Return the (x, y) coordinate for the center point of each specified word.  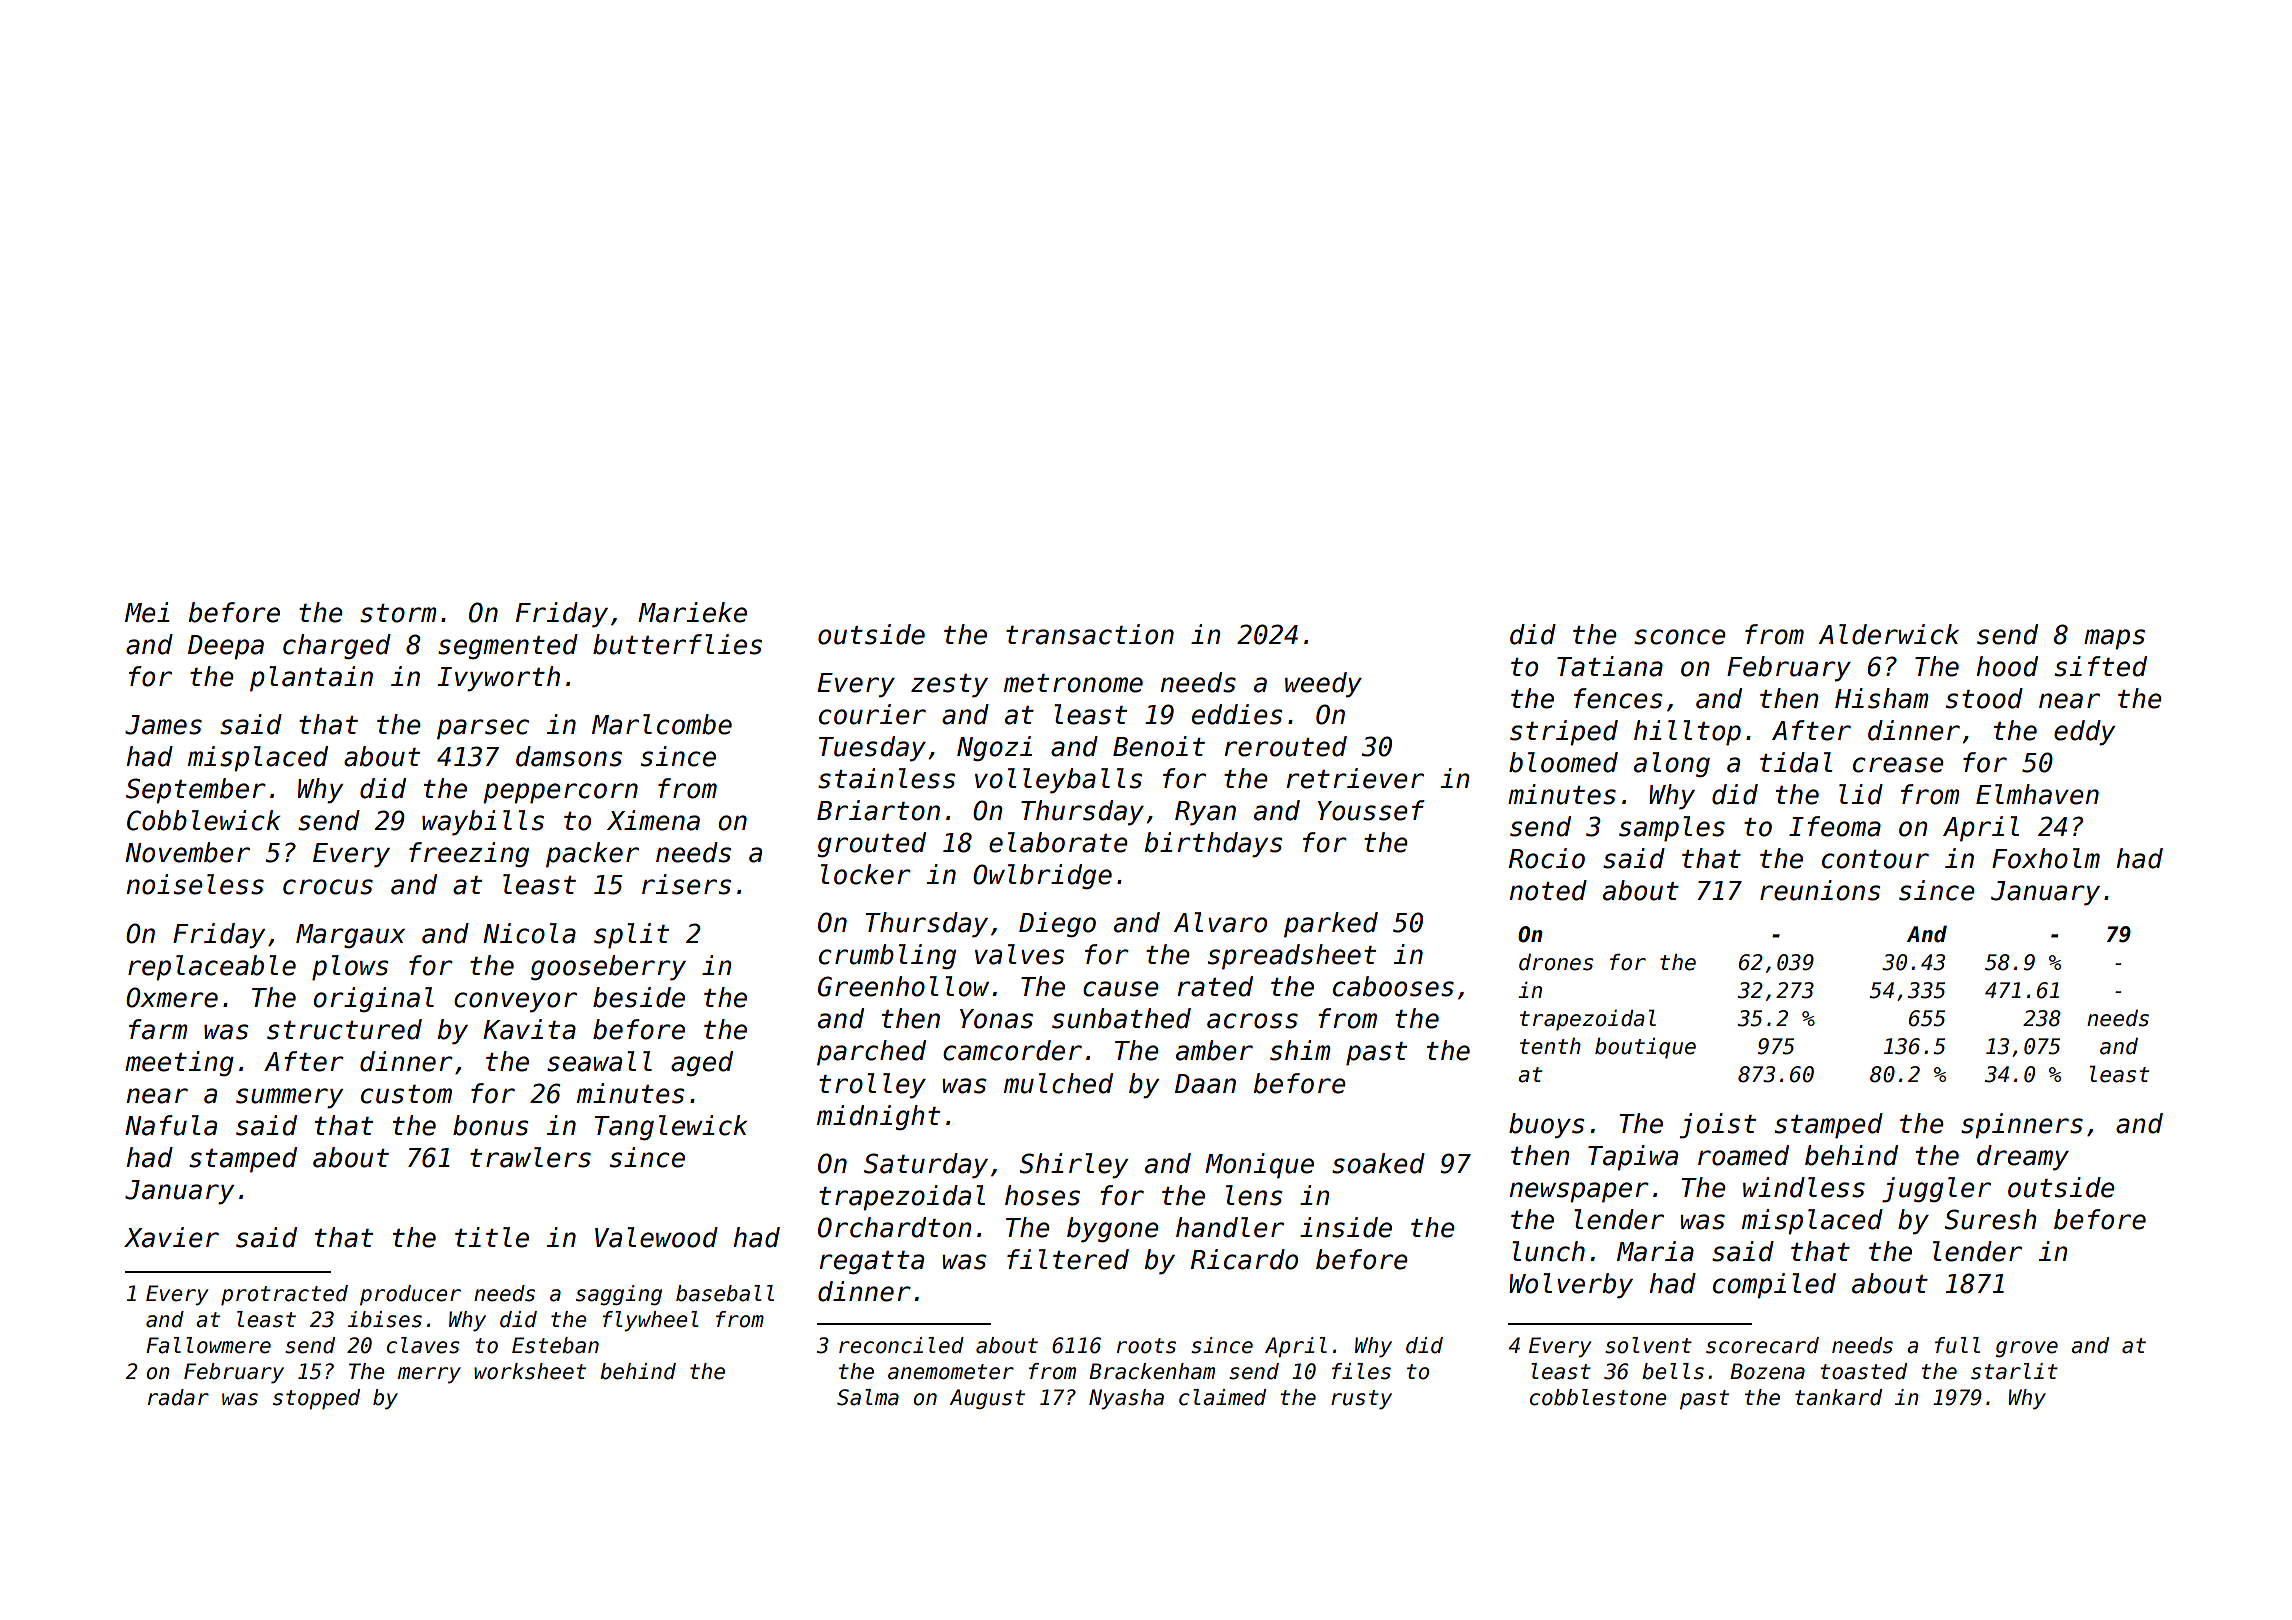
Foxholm (2046, 858)
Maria (1655, 1251)
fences (1618, 698)
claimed (1222, 1397)
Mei (147, 612)
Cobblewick (204, 820)
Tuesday (872, 749)
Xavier (171, 1237)
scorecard (1762, 1345)
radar (178, 1397)
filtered (1068, 1259)
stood (1984, 698)
